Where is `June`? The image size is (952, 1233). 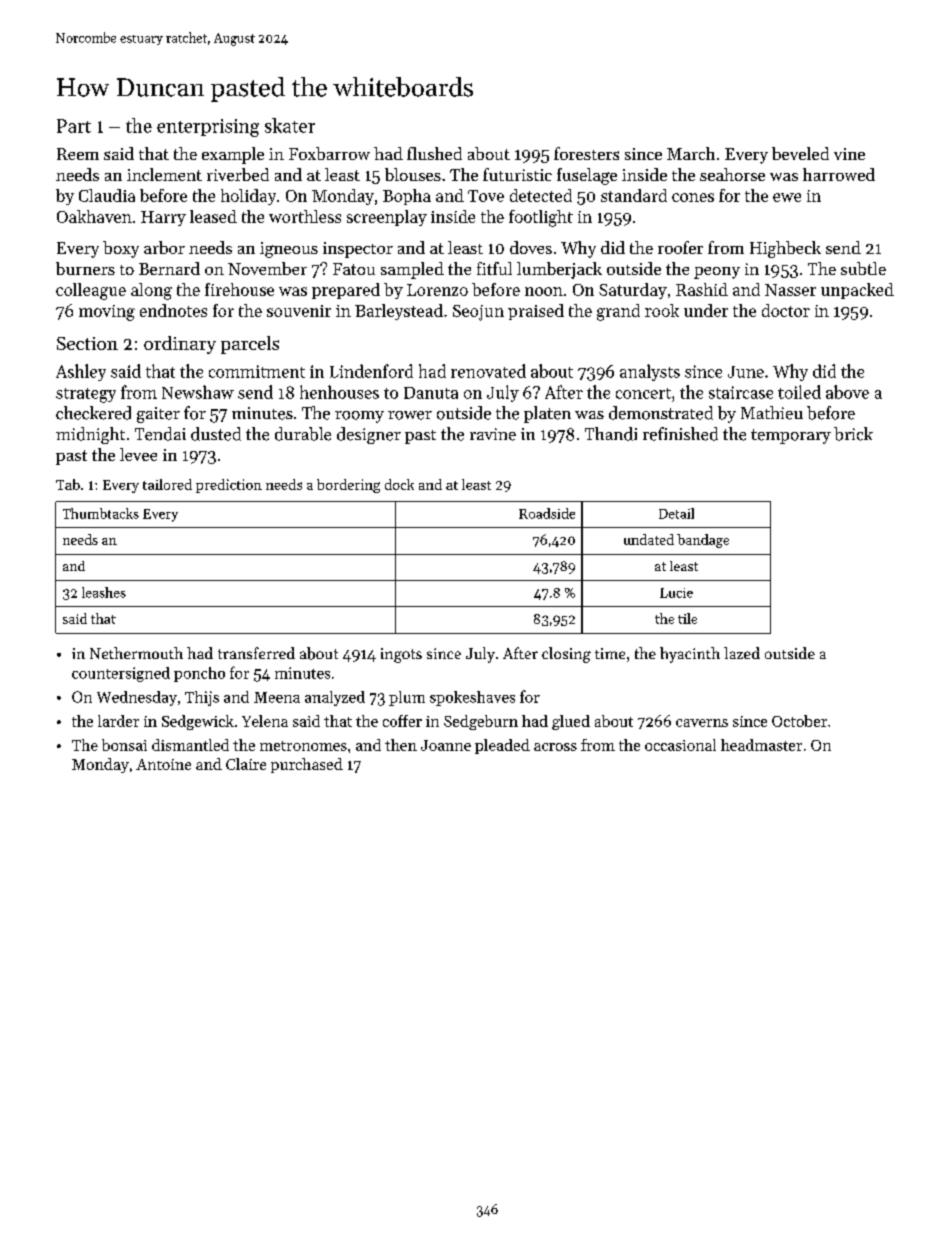 June is located at coordinates (746, 372).
